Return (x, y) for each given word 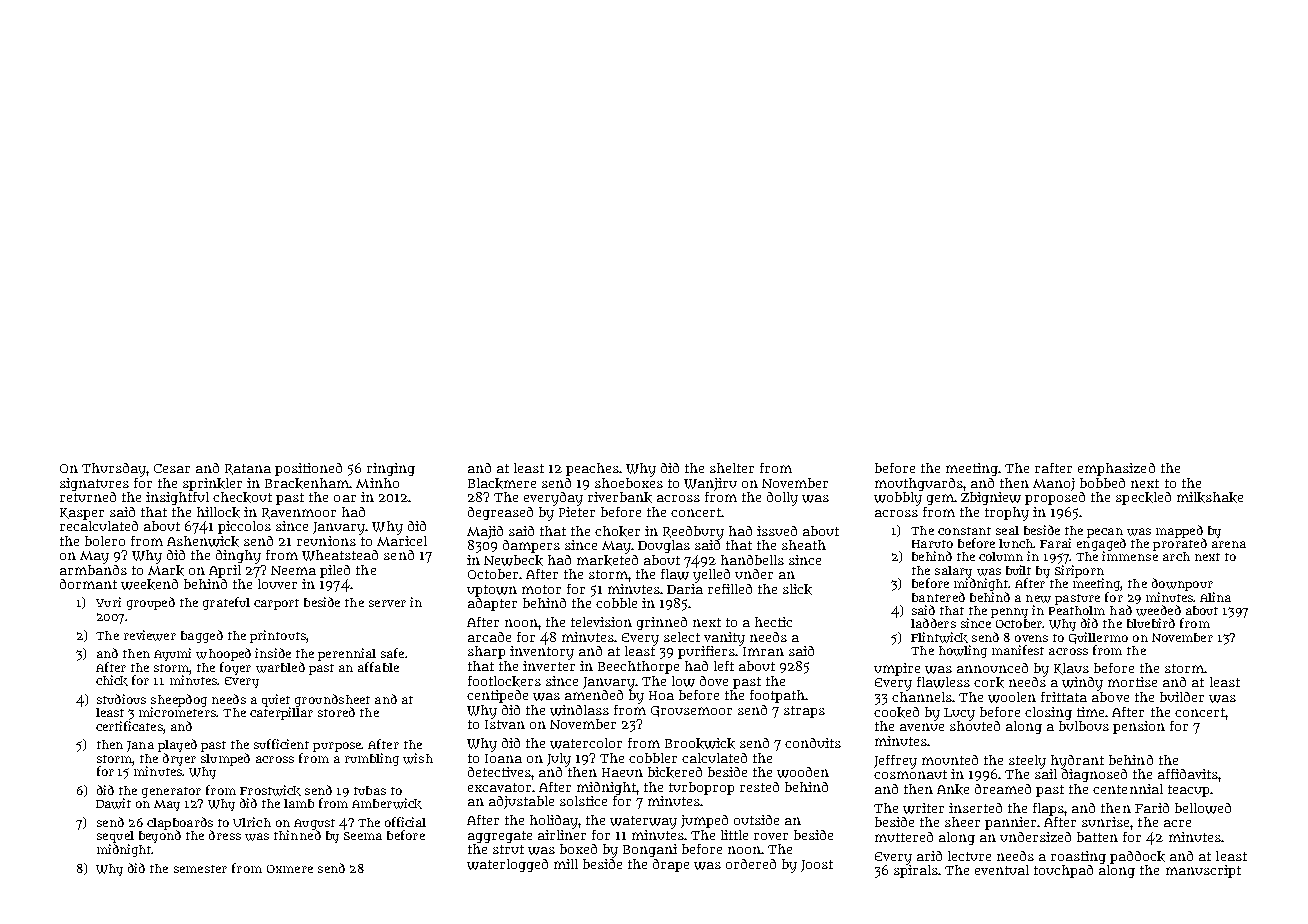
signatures (94, 484)
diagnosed (1094, 775)
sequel (115, 837)
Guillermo (1098, 638)
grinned (662, 623)
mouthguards (919, 484)
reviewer (150, 635)
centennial (1128, 789)
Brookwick (700, 743)
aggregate (500, 837)
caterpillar (281, 713)
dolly (782, 499)
